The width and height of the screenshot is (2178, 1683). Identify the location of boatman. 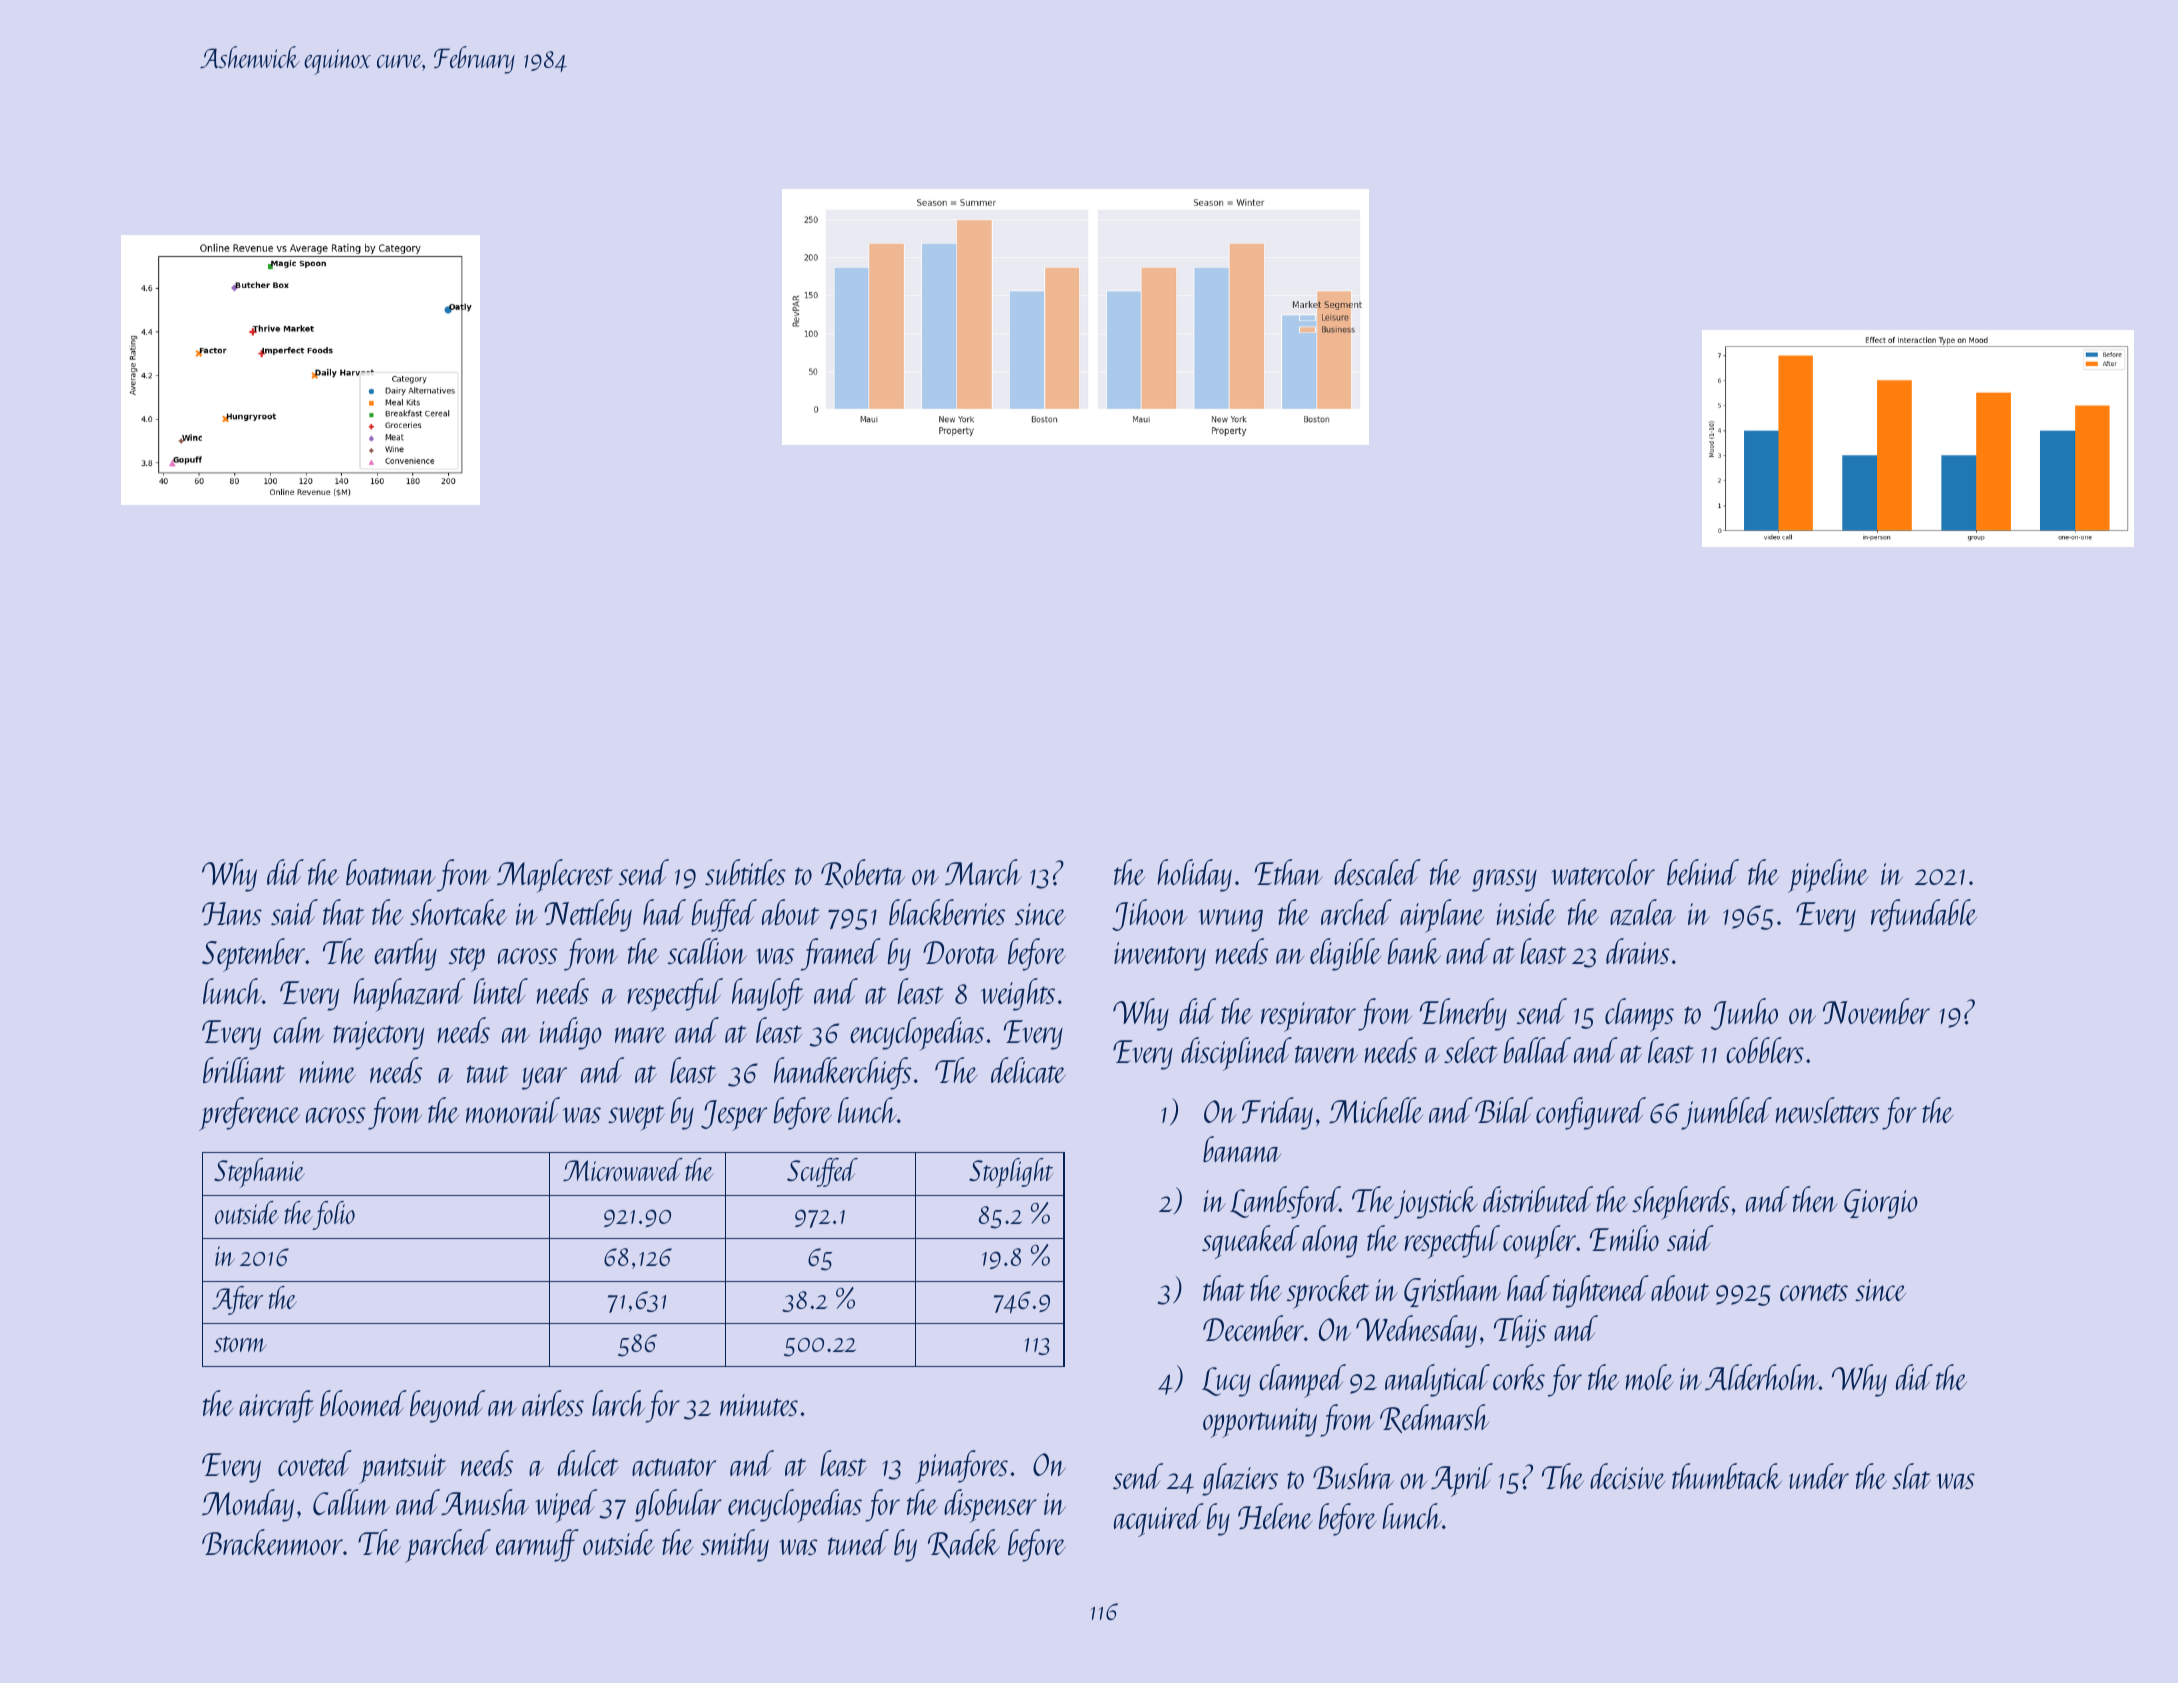
(391, 872).
